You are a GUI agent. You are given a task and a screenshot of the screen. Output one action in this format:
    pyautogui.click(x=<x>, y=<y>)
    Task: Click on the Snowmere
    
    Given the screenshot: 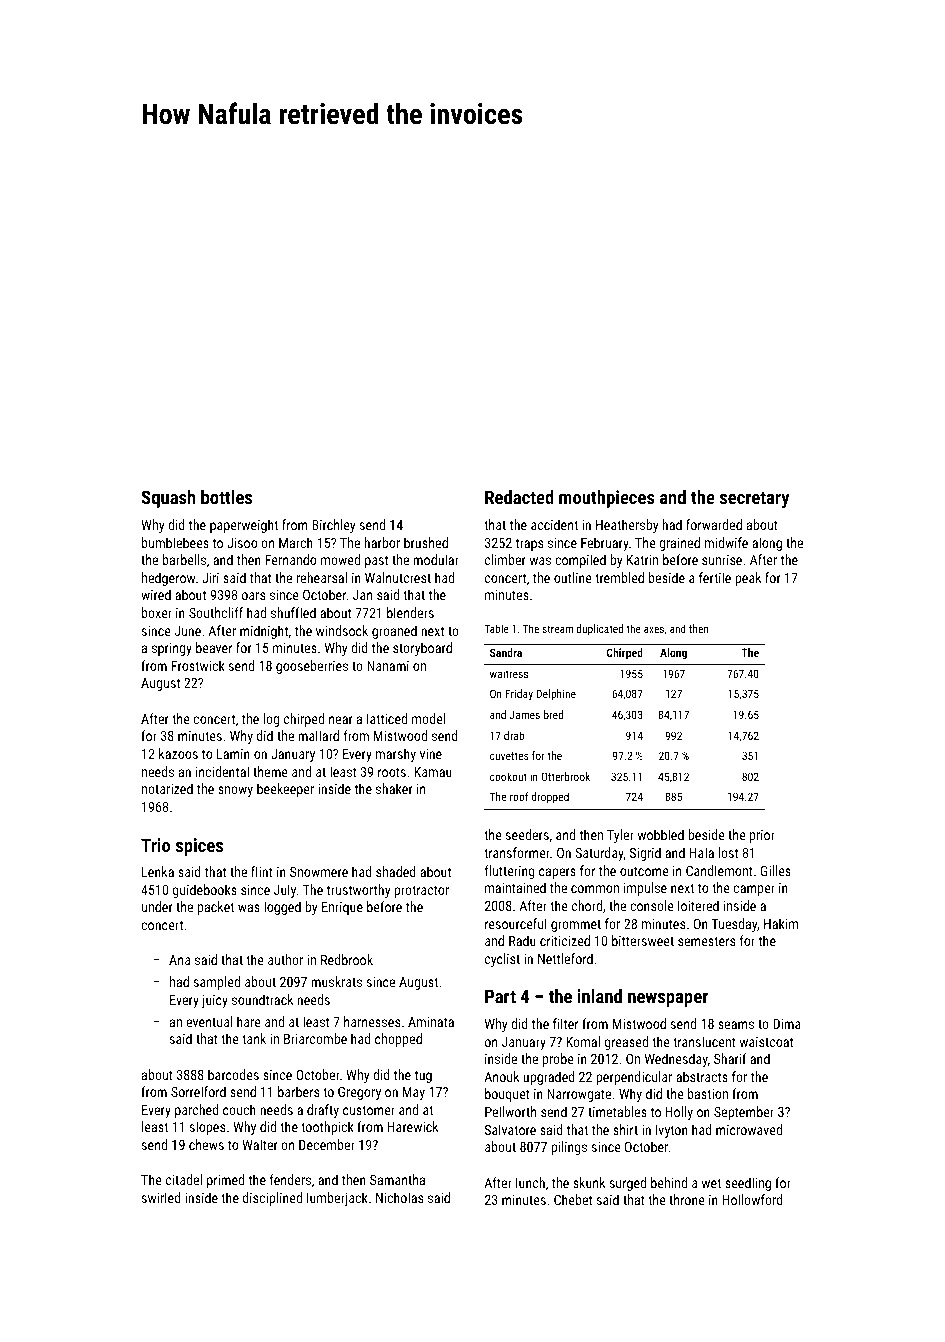 What is the action you would take?
    pyautogui.click(x=319, y=872)
